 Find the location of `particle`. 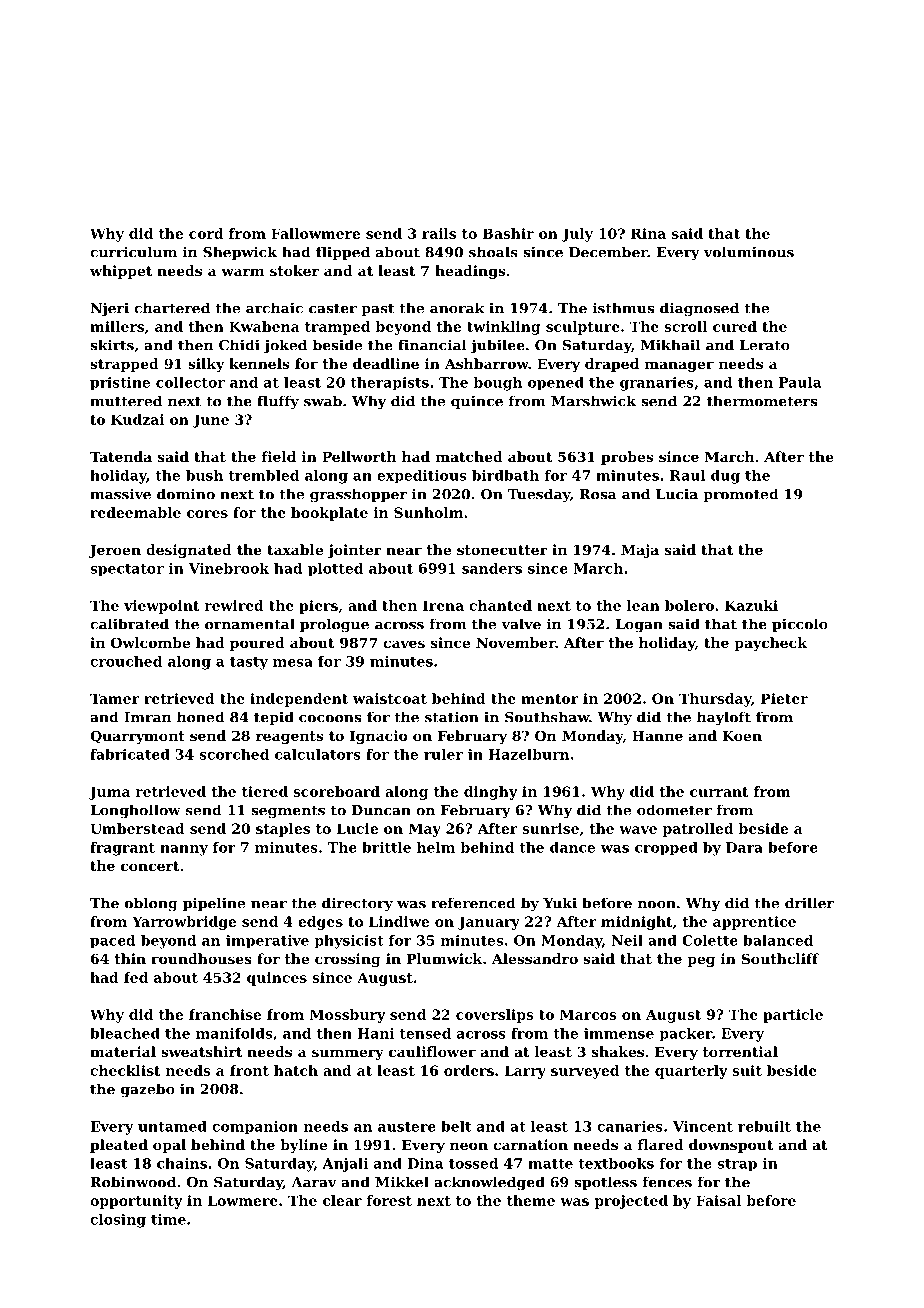

particle is located at coordinates (793, 1016).
